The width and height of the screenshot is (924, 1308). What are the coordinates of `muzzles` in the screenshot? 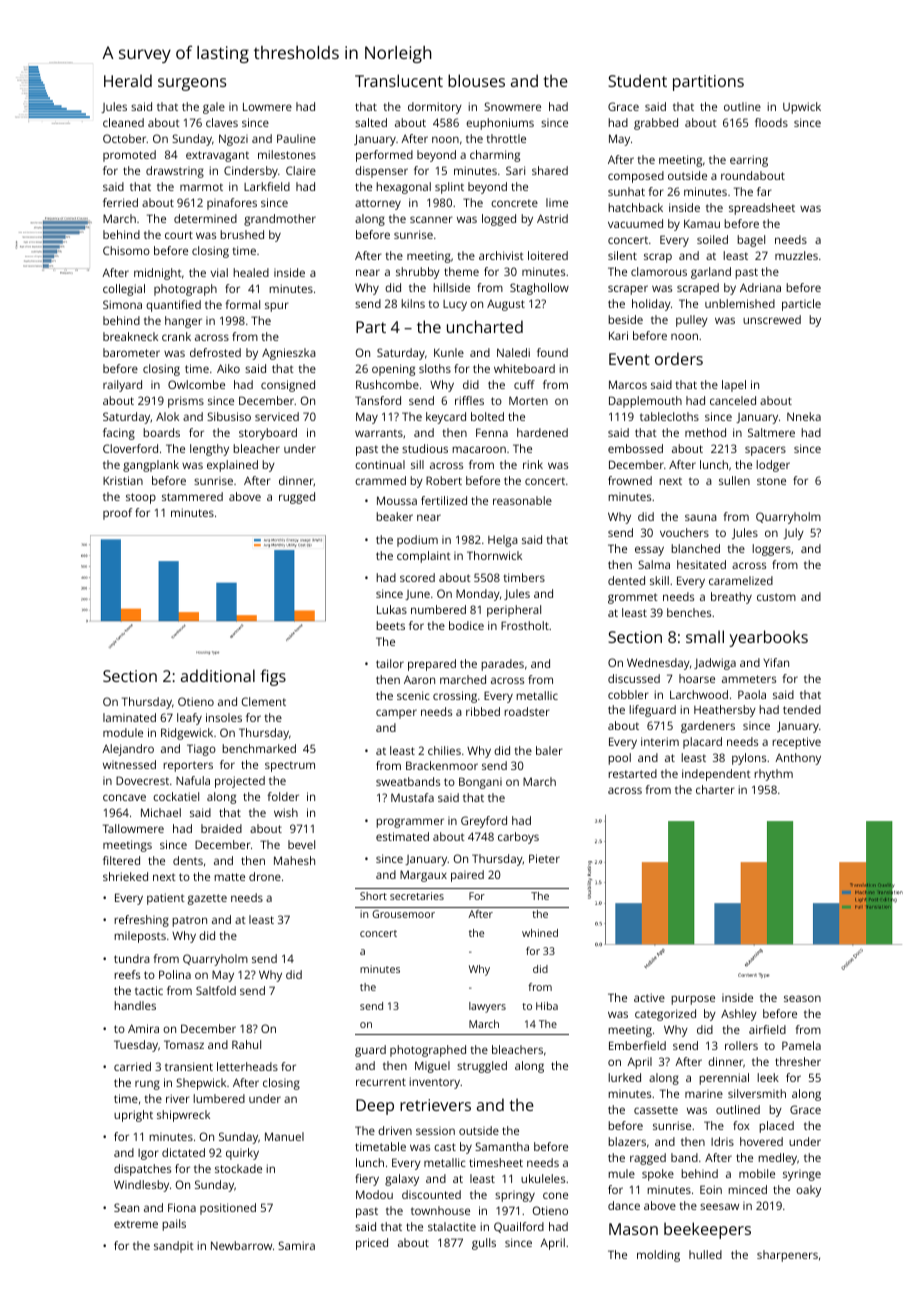 It's located at (796, 255).
